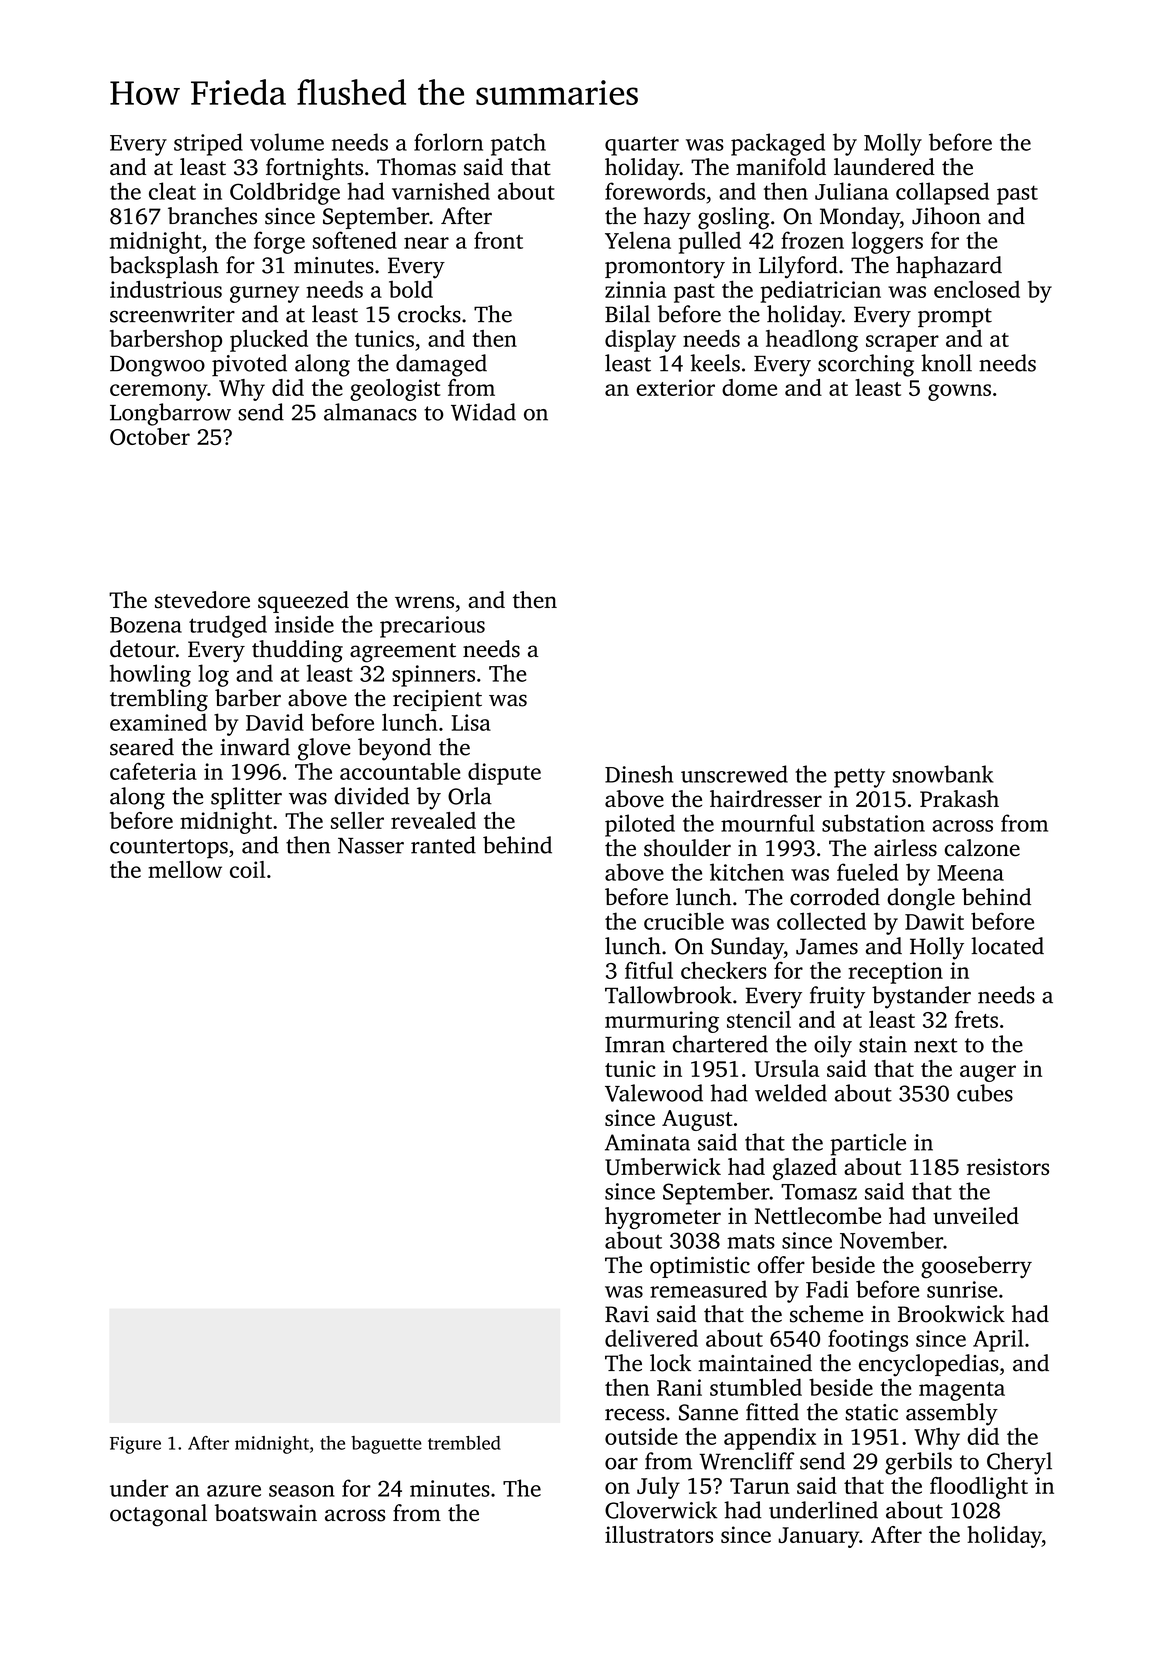 This image has height=1654, width=1165. I want to click on snowbank, so click(943, 774).
